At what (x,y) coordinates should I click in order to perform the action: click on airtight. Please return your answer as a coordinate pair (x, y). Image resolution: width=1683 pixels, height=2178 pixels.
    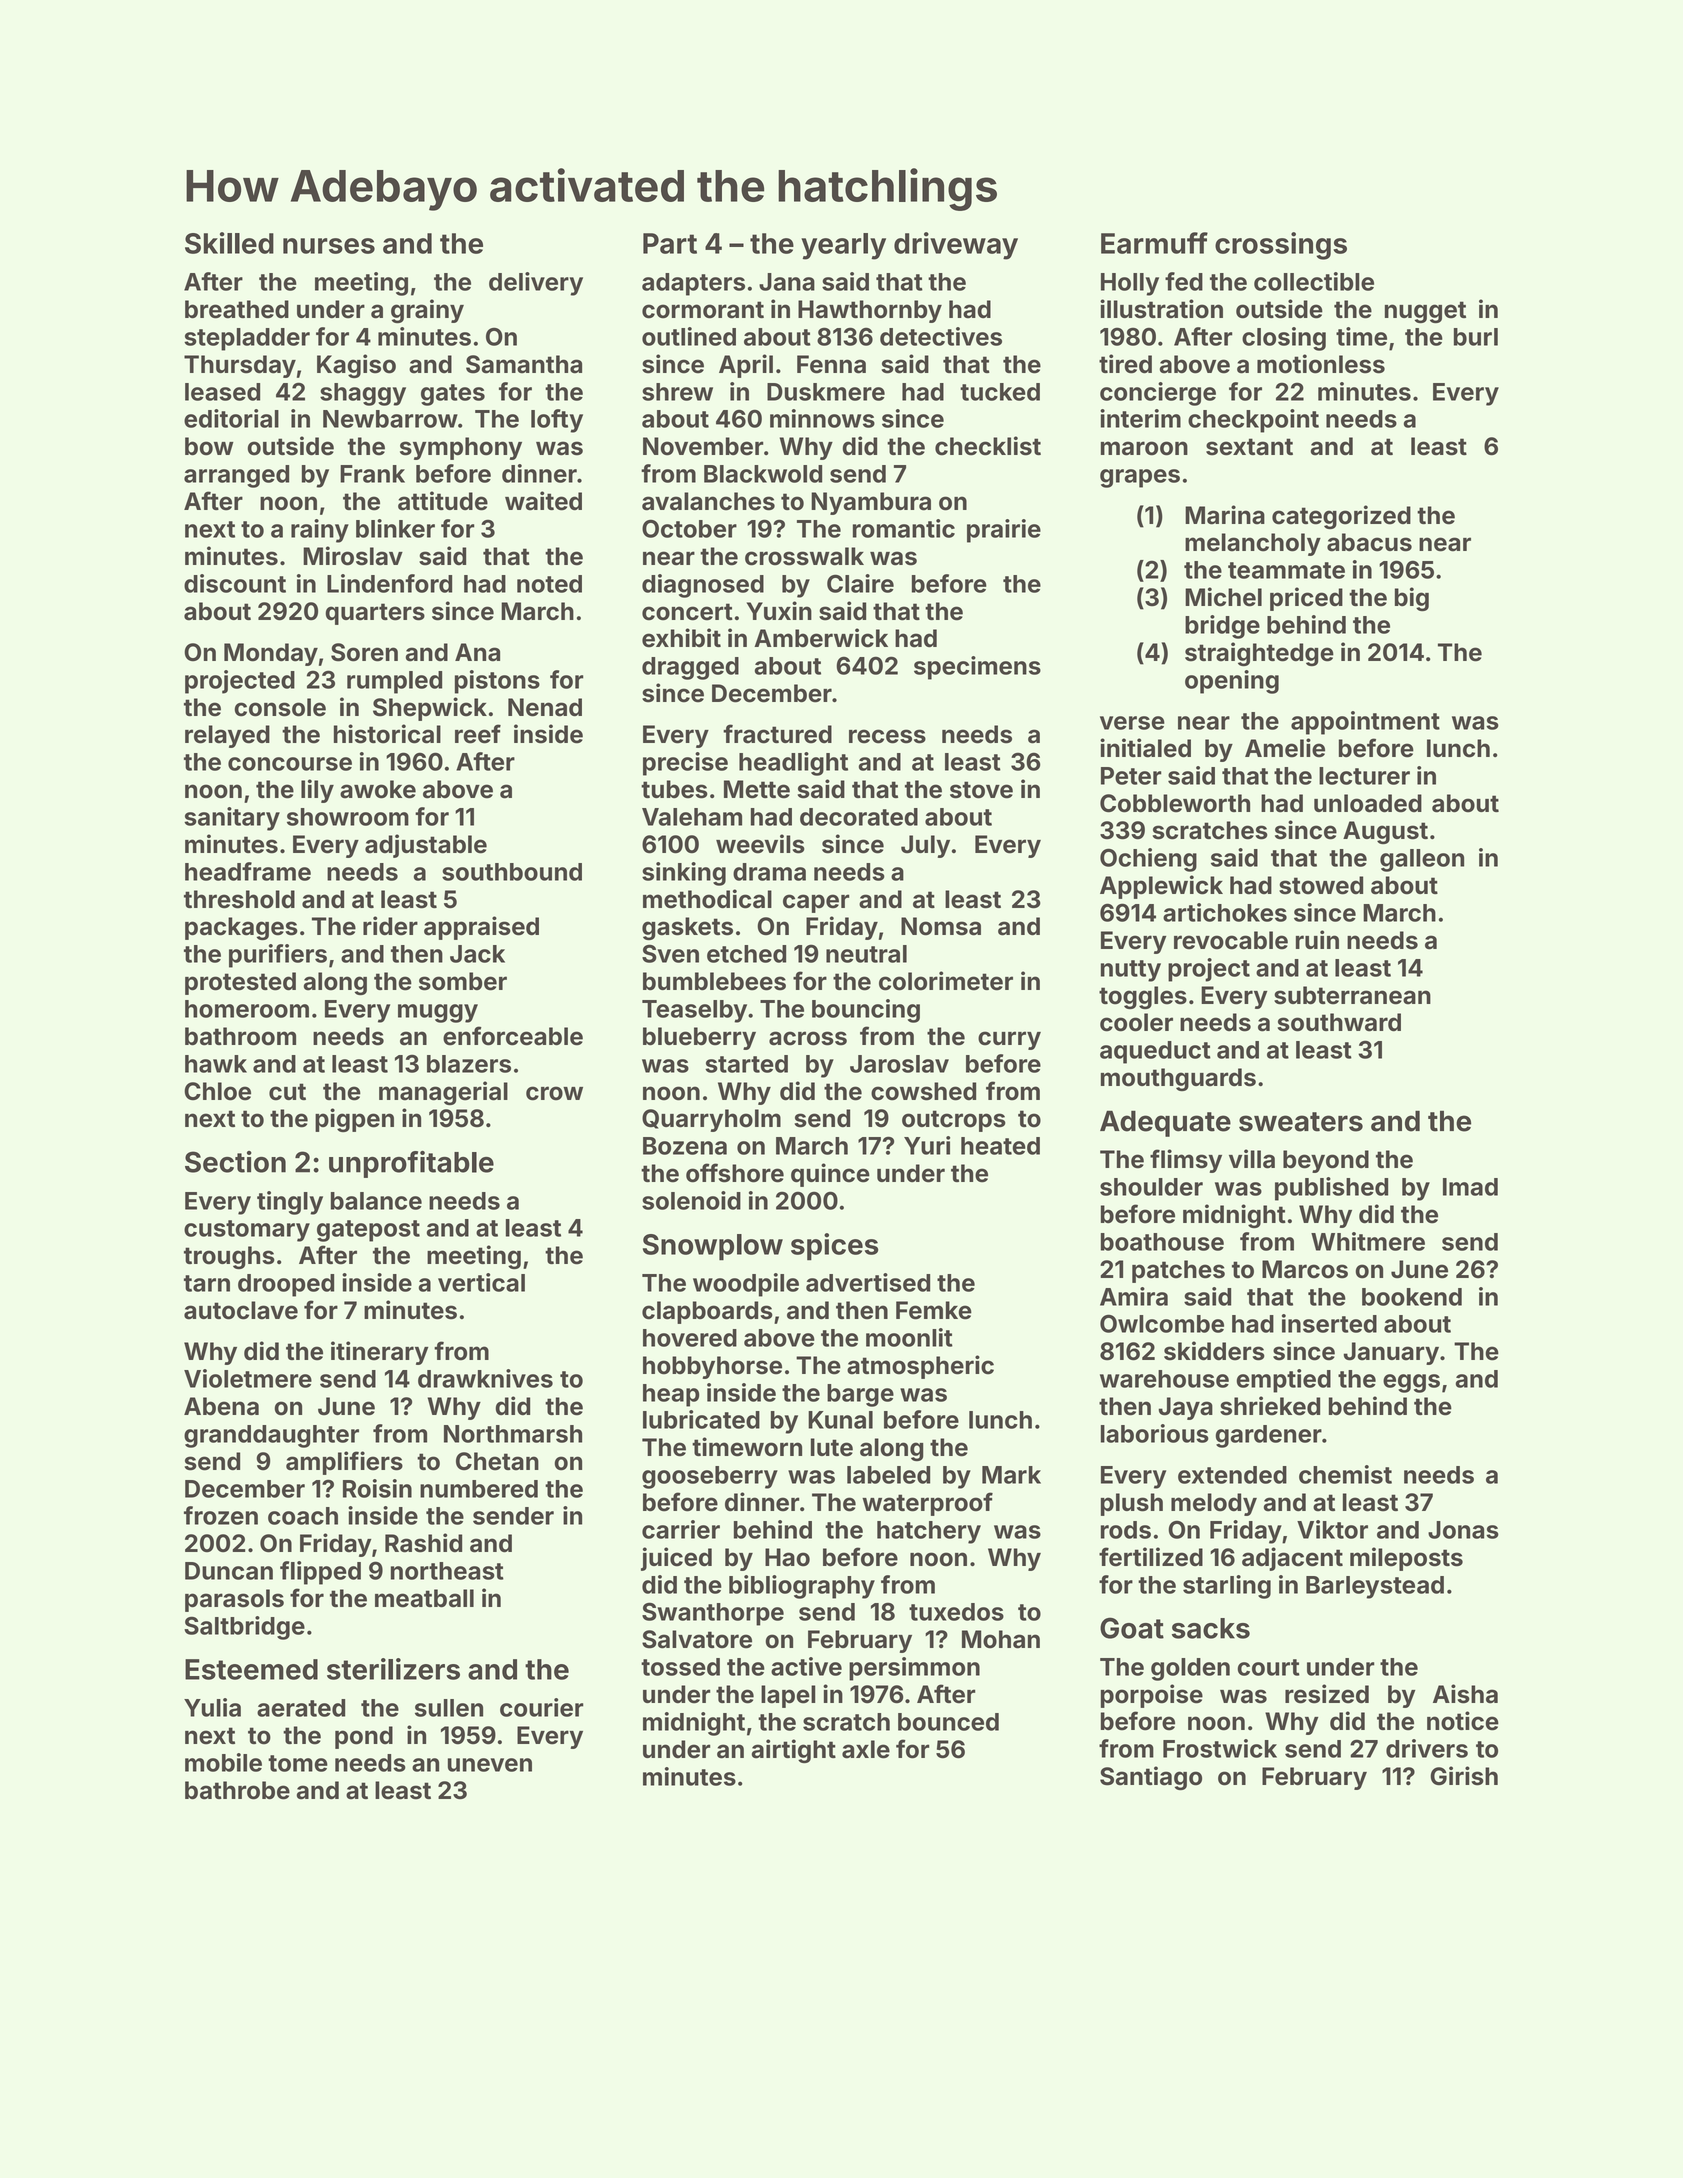
    Looking at the image, I should click on (794, 1751).
